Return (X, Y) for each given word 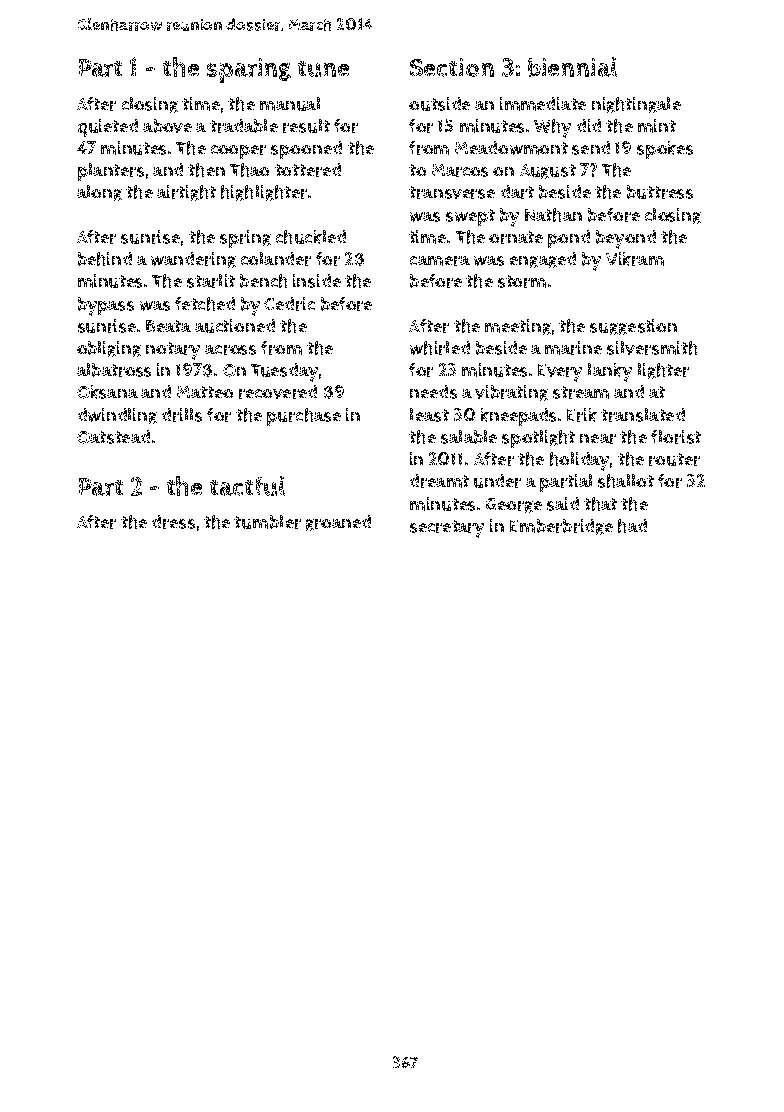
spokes (665, 150)
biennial (572, 67)
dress (173, 522)
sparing (249, 70)
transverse (452, 192)
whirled (440, 348)
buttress (660, 192)
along (99, 193)
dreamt (439, 481)
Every (560, 373)
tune (323, 69)
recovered (278, 392)
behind (105, 259)
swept (470, 217)
